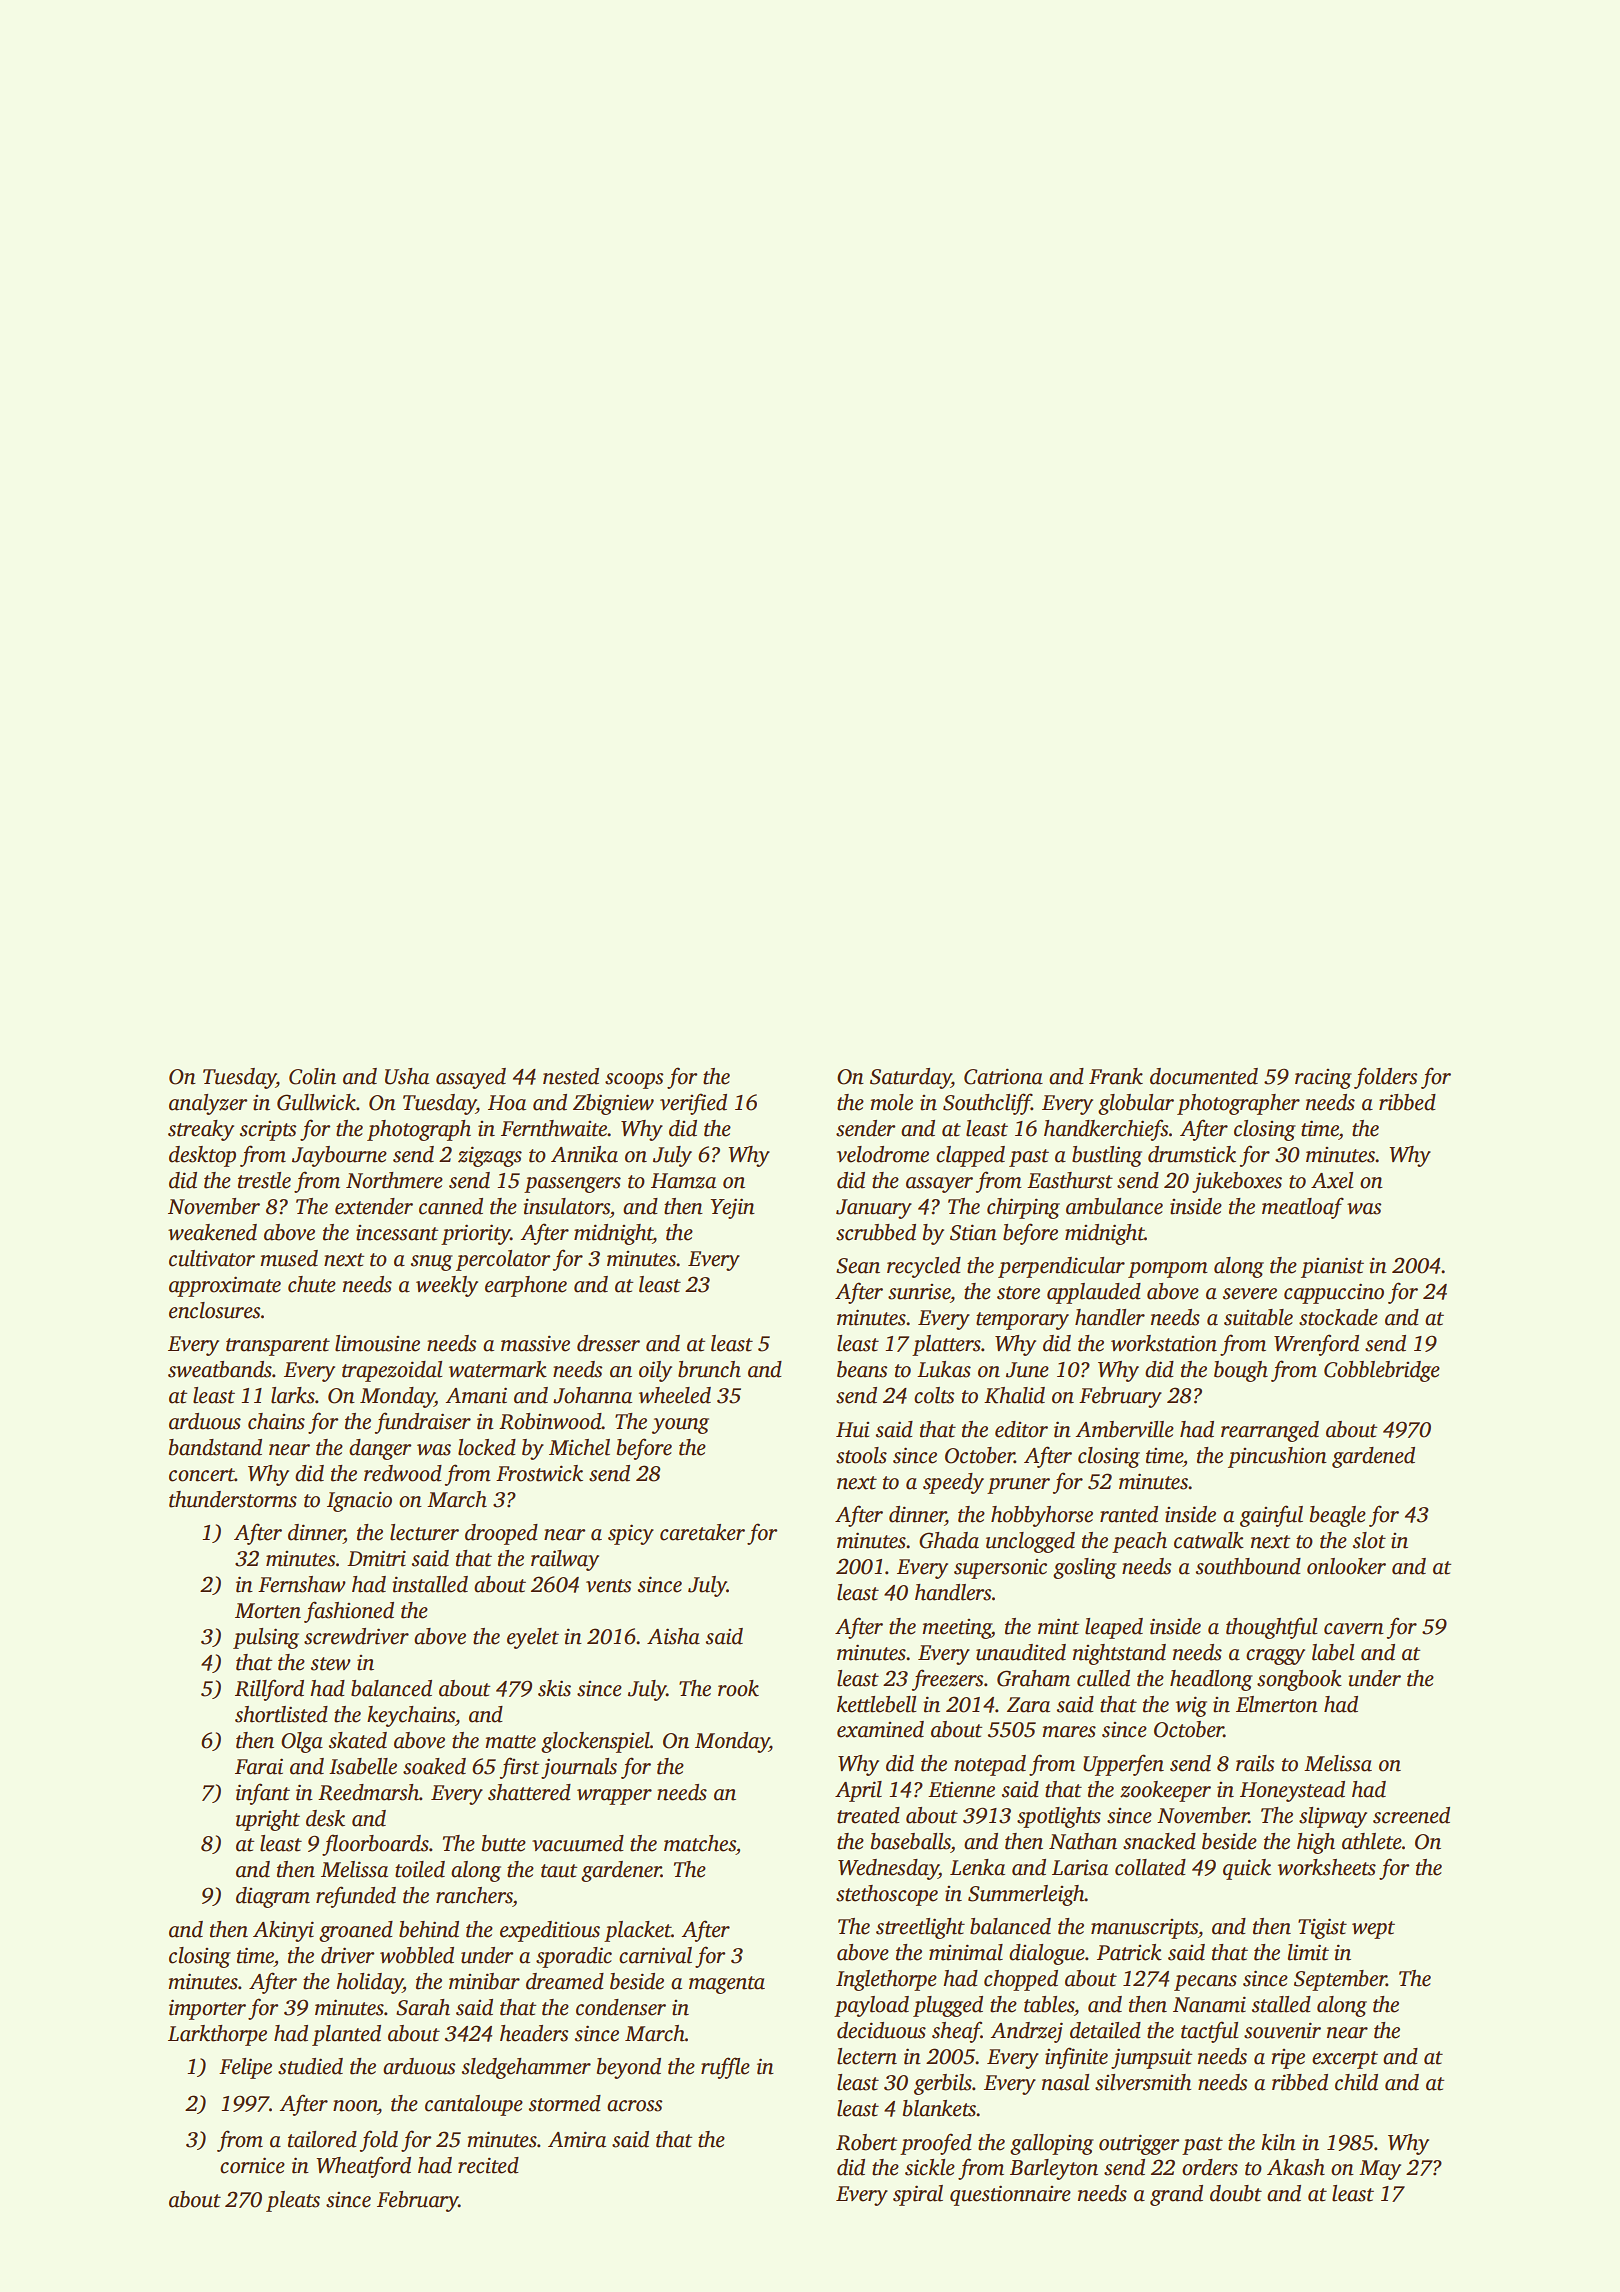  I want to click on Hamza, so click(683, 1181).
